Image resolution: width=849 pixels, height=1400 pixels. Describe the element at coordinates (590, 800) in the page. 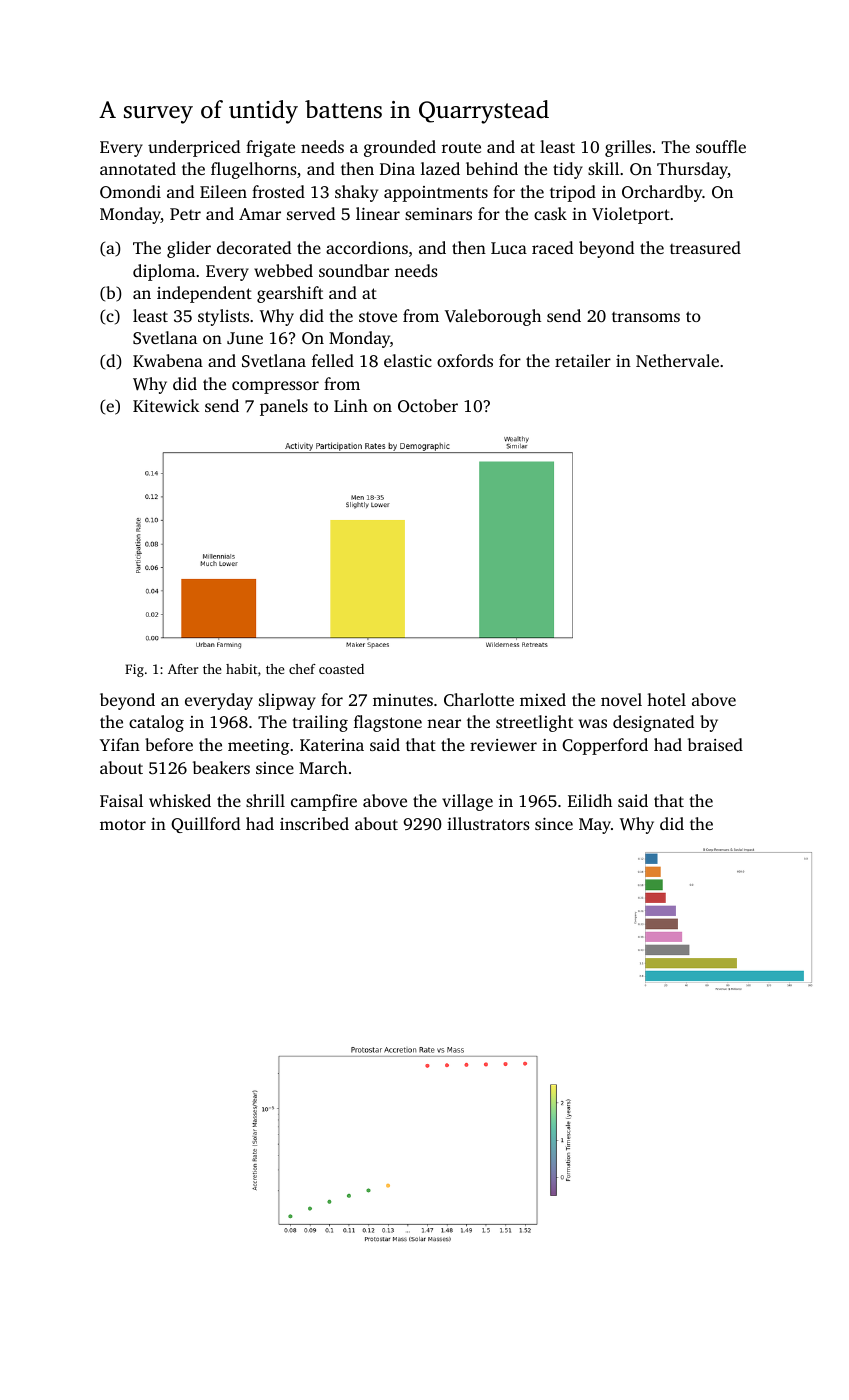

I see `Eilidh` at that location.
